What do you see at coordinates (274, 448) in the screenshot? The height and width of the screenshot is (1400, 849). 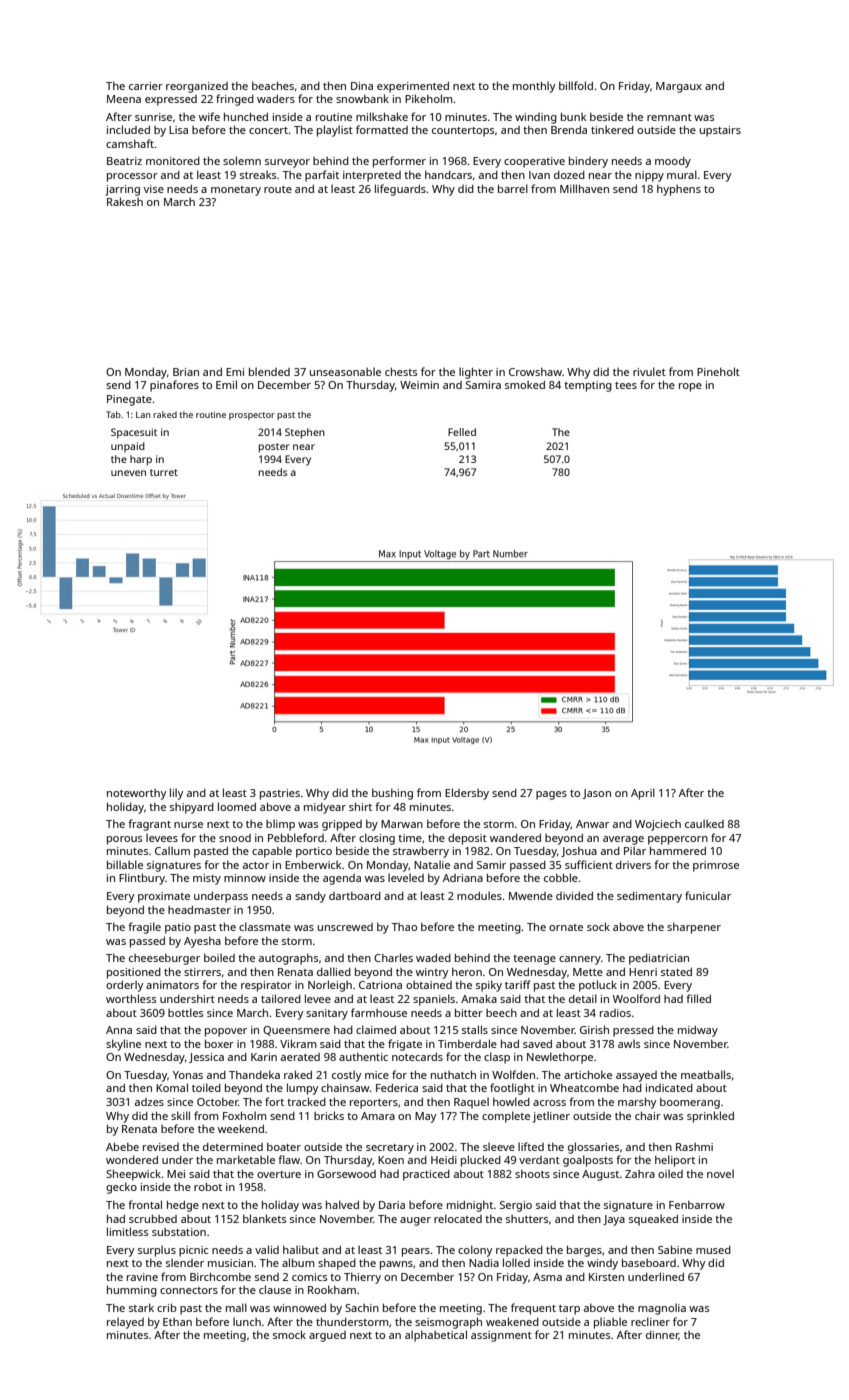 I see `poster` at bounding box center [274, 448].
